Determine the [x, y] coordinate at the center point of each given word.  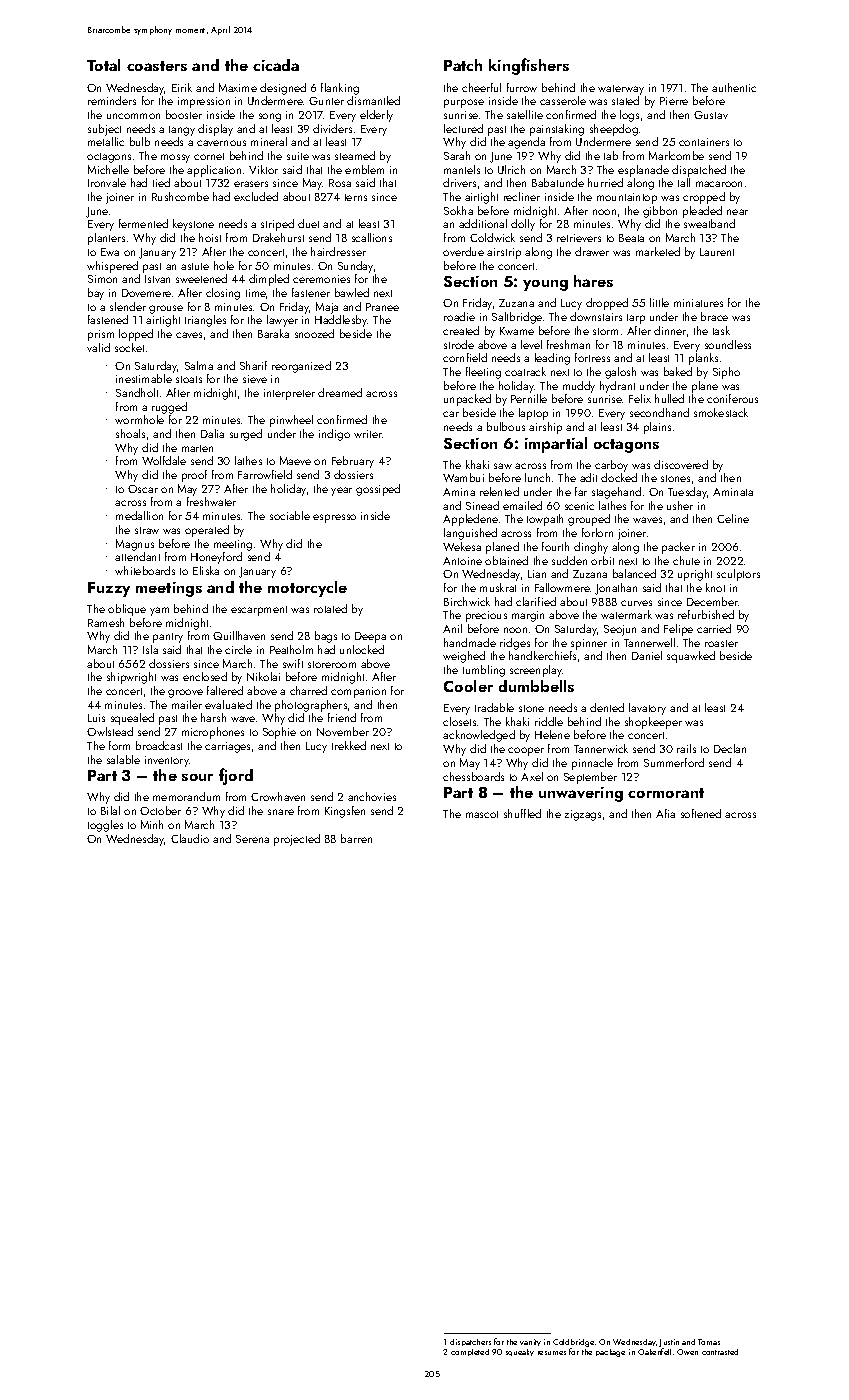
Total [103, 65]
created [461, 330]
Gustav [711, 115]
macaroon [719, 184]
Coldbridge [573, 1344]
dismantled [373, 100]
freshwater [211, 501]
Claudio [190, 838]
